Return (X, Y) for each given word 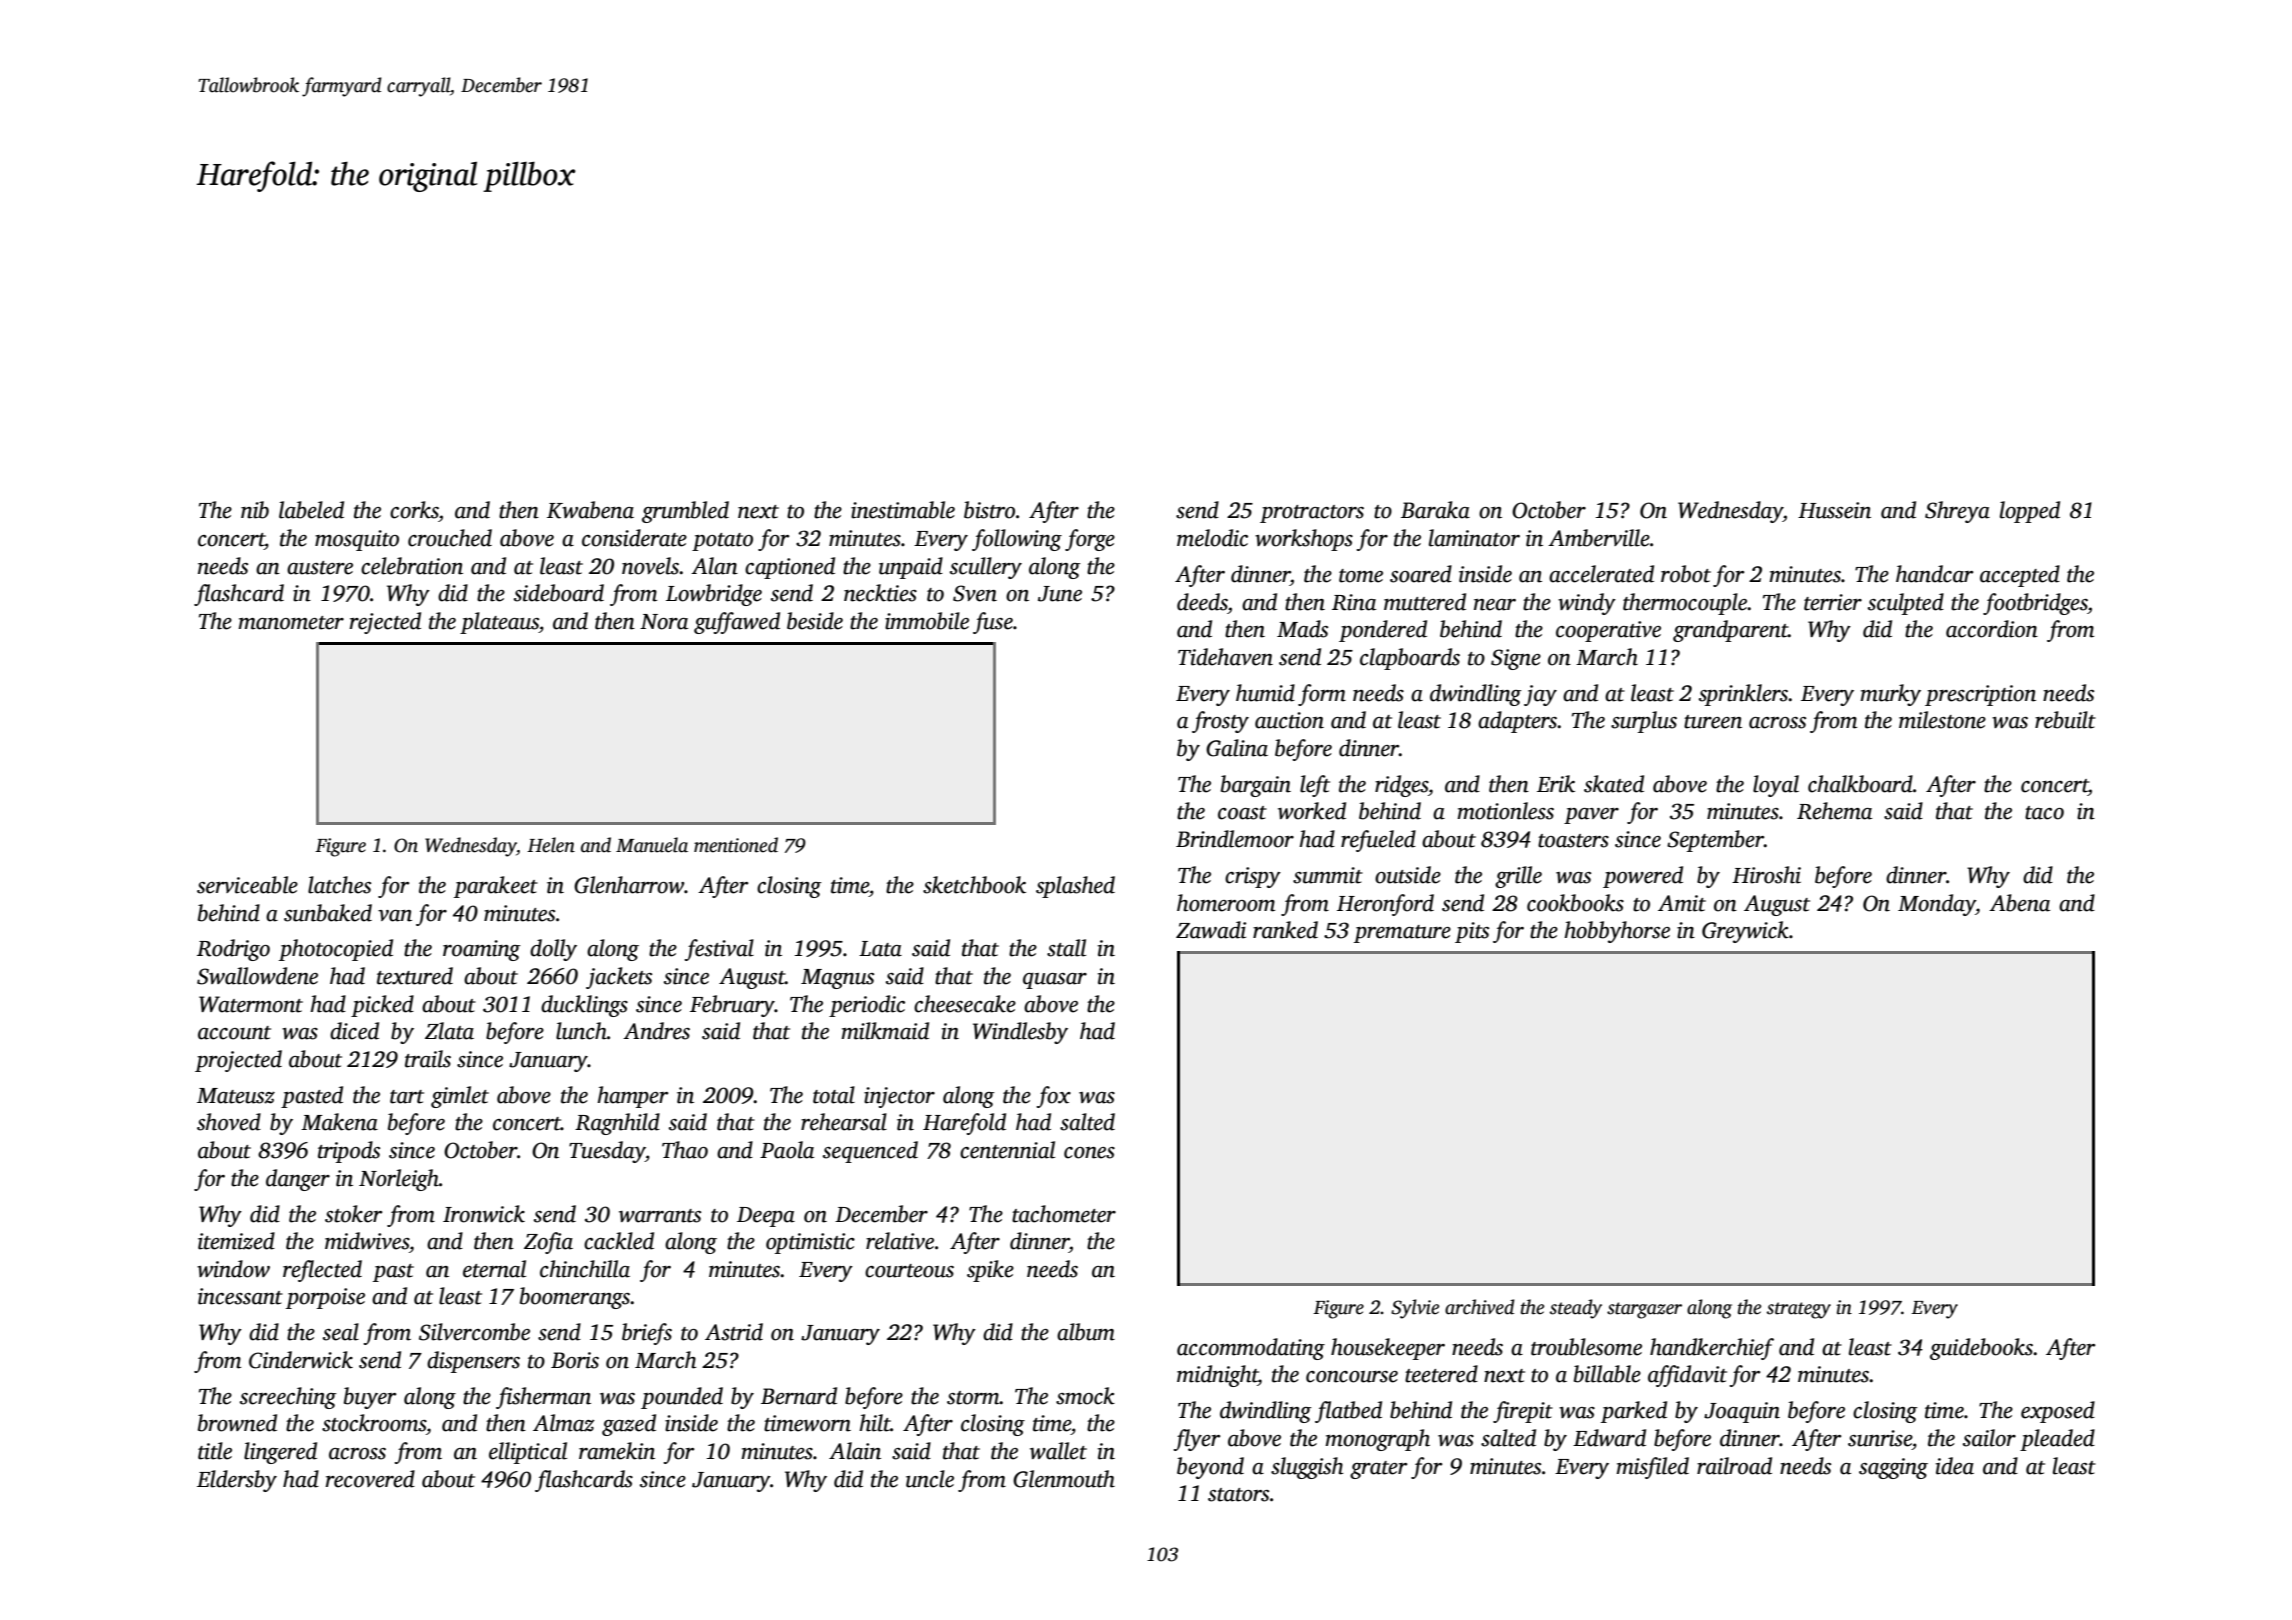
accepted (2020, 576)
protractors (1312, 514)
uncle (930, 1479)
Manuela (652, 845)
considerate (634, 538)
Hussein (1834, 510)
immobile (927, 621)
